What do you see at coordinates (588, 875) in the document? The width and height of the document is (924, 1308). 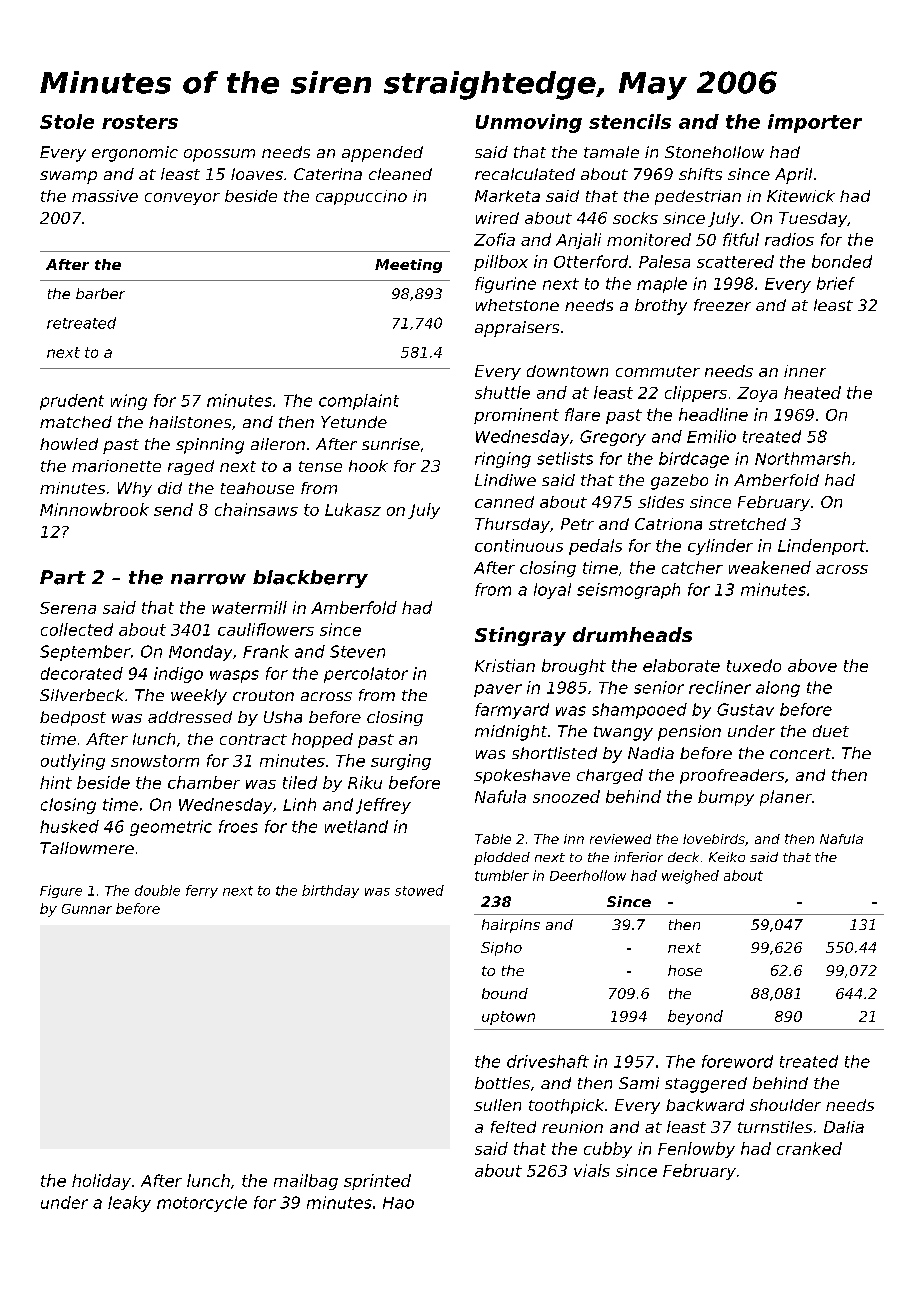 I see `Deerhollow` at bounding box center [588, 875].
